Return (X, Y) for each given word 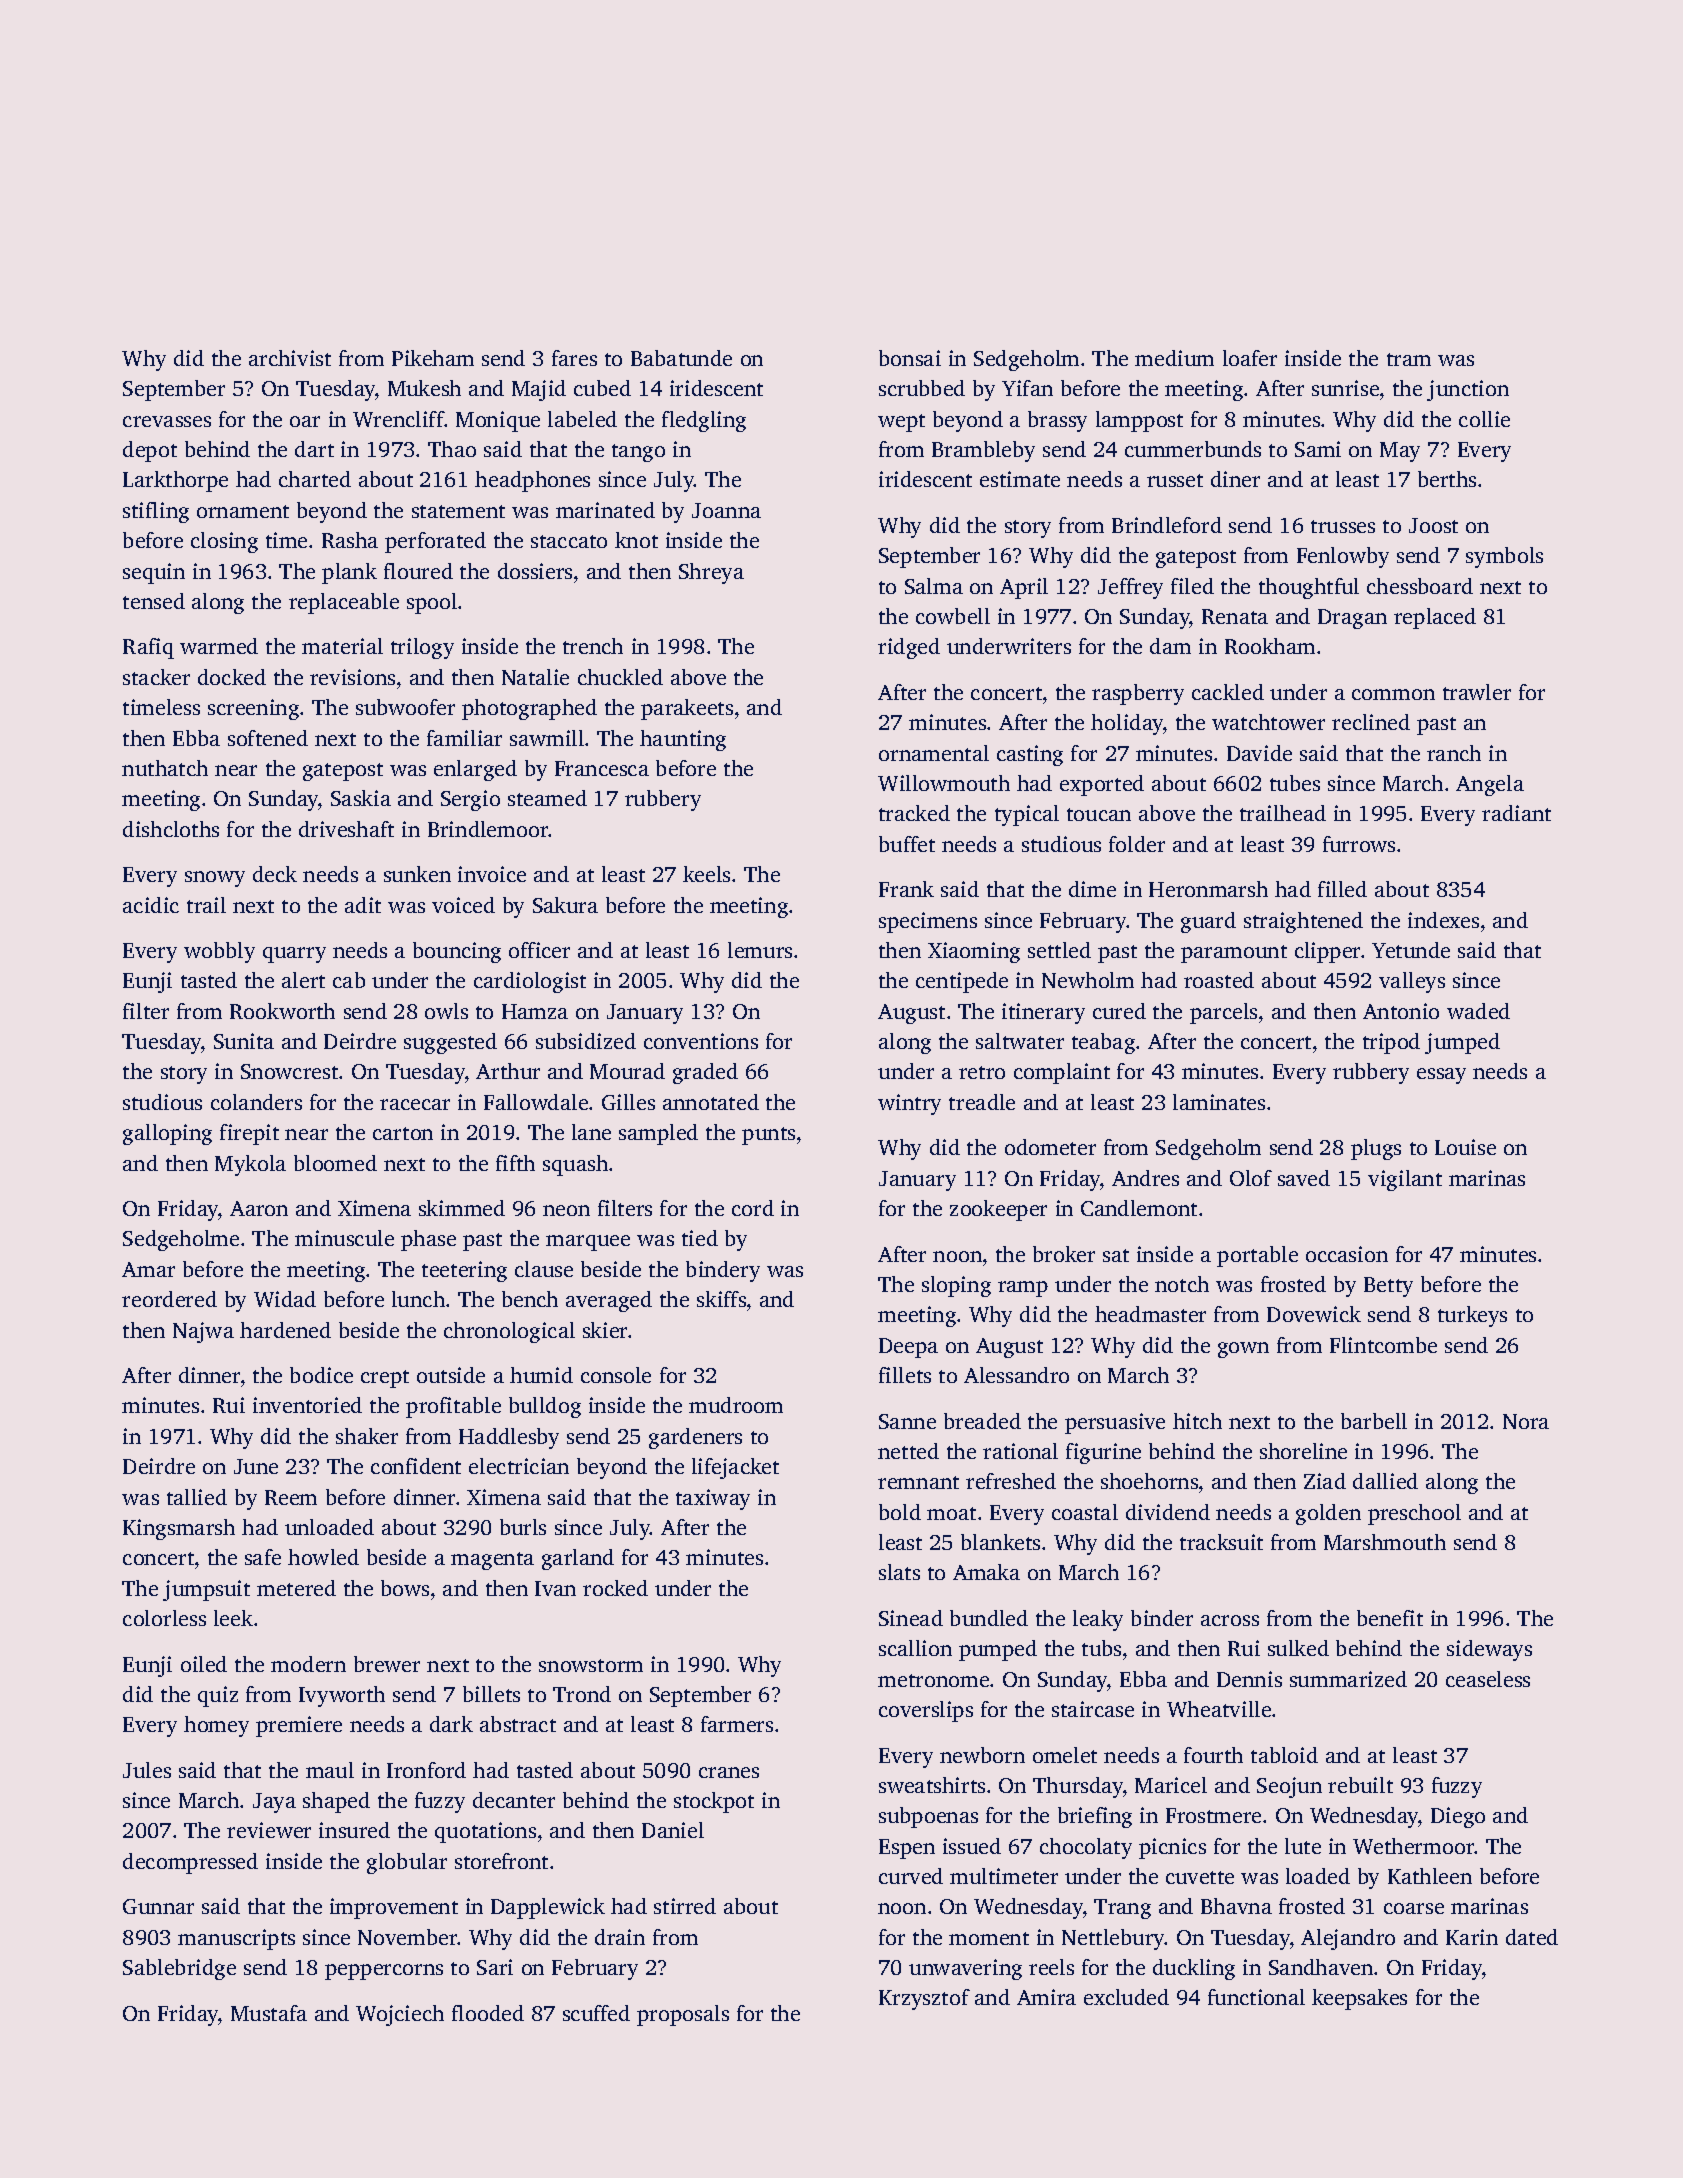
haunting (683, 740)
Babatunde (681, 358)
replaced (1435, 618)
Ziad (1325, 1481)
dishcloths (171, 829)
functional (1256, 1997)
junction (1468, 390)
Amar (148, 1269)
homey (216, 1726)
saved (1304, 1178)
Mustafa (269, 2013)
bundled (989, 1618)
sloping (956, 1286)
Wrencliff (399, 419)
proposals (683, 2015)
